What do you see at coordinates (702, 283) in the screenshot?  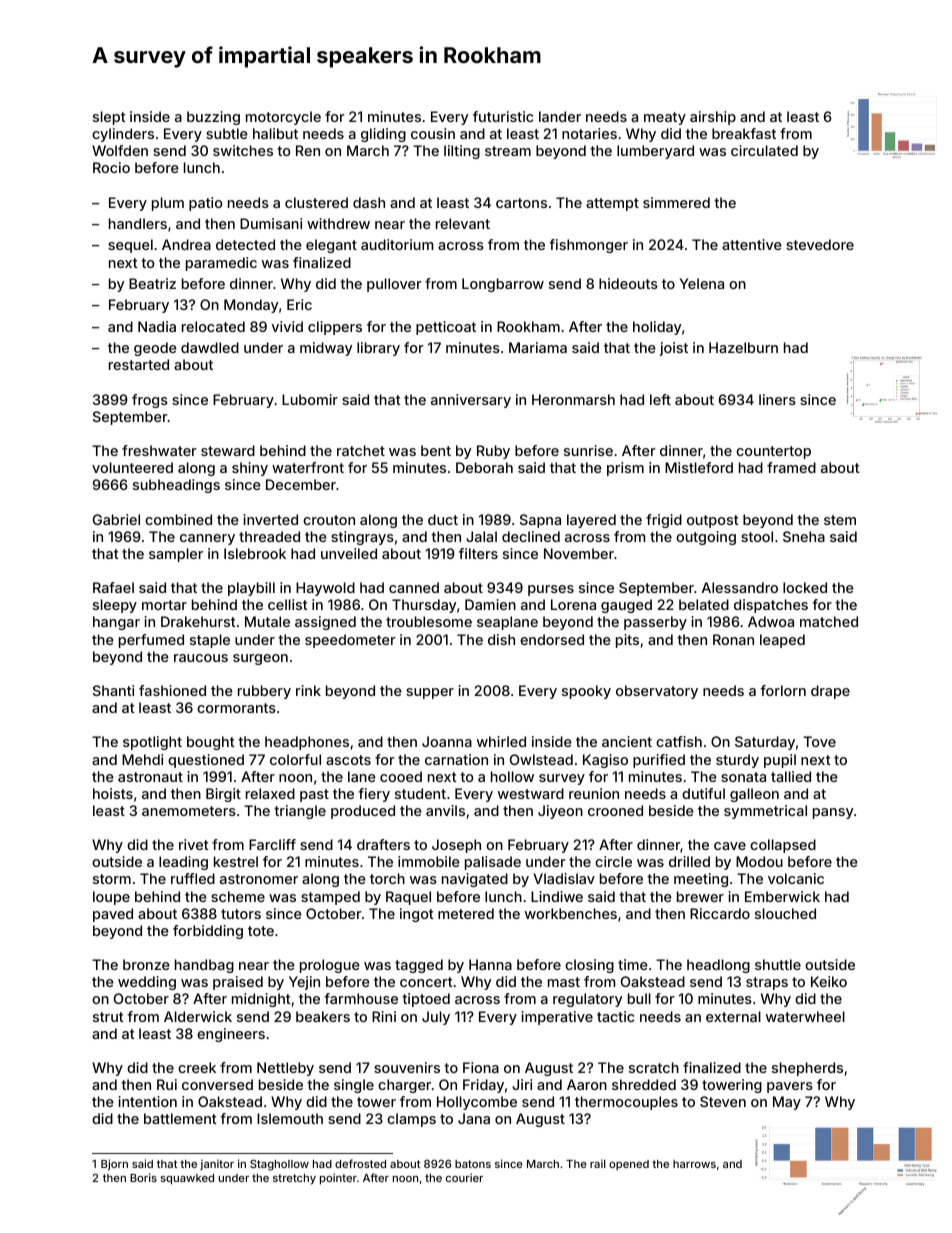 I see `Yelena` at bounding box center [702, 283].
